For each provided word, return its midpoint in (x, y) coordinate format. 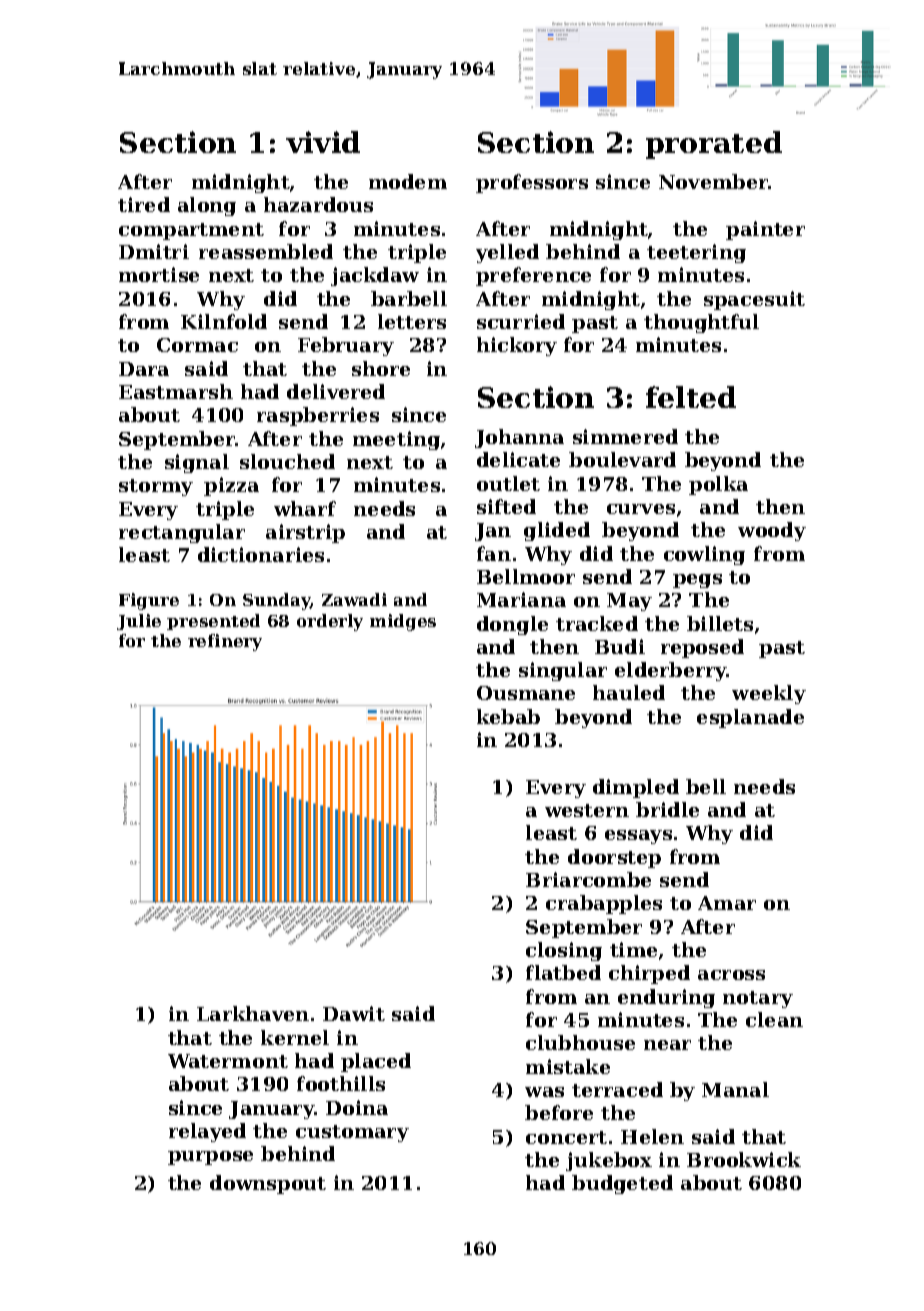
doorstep (614, 858)
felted (691, 397)
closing (564, 951)
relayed (207, 1132)
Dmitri (154, 251)
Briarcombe (588, 879)
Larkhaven (253, 1013)
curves (641, 509)
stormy (156, 487)
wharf (305, 508)
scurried (521, 321)
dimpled (636, 788)
